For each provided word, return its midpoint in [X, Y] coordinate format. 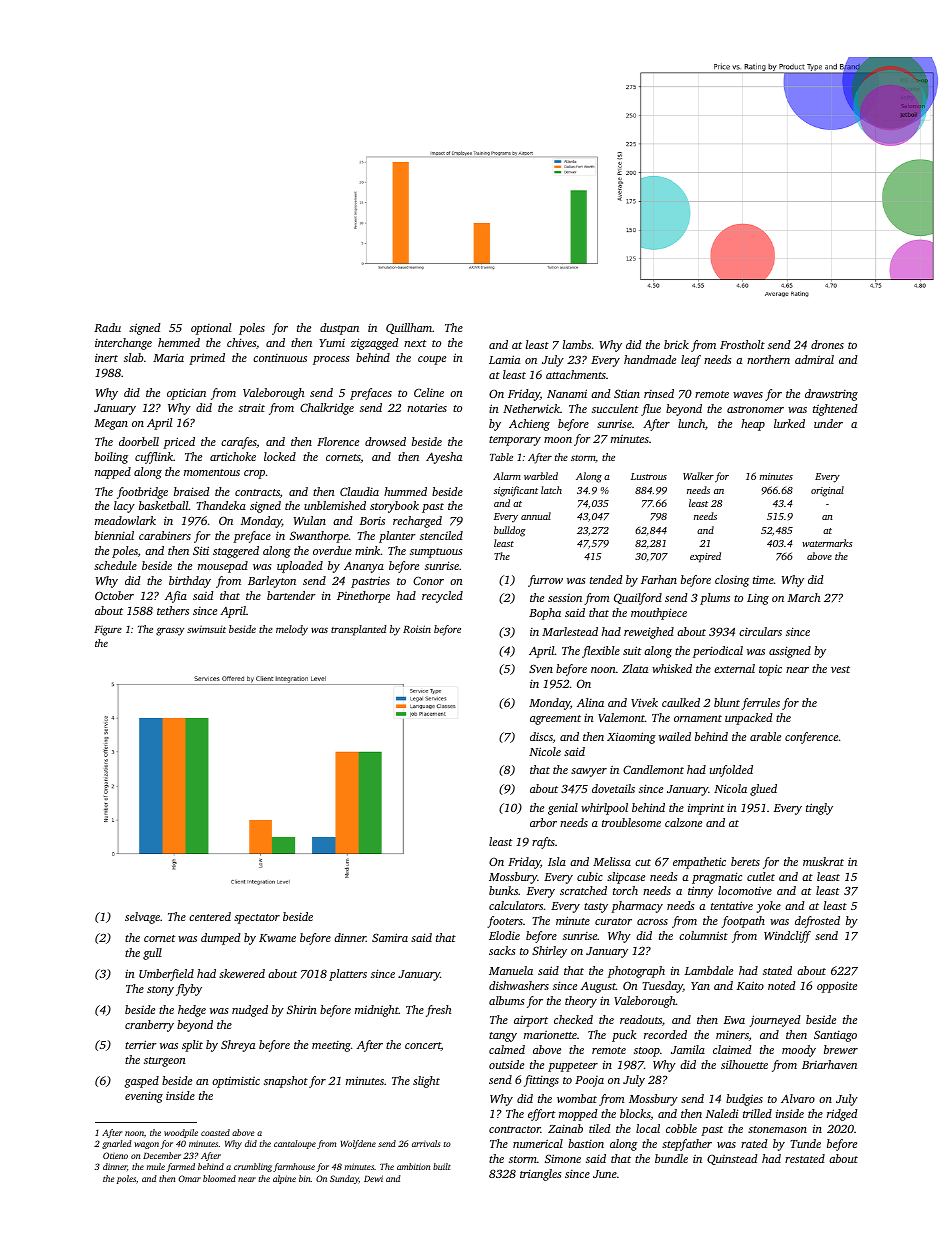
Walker [698, 476]
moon [558, 440]
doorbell [139, 441]
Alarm [507, 476]
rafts [543, 843]
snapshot [286, 1082]
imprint [706, 809]
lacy [124, 507]
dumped [221, 939]
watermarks [827, 543]
